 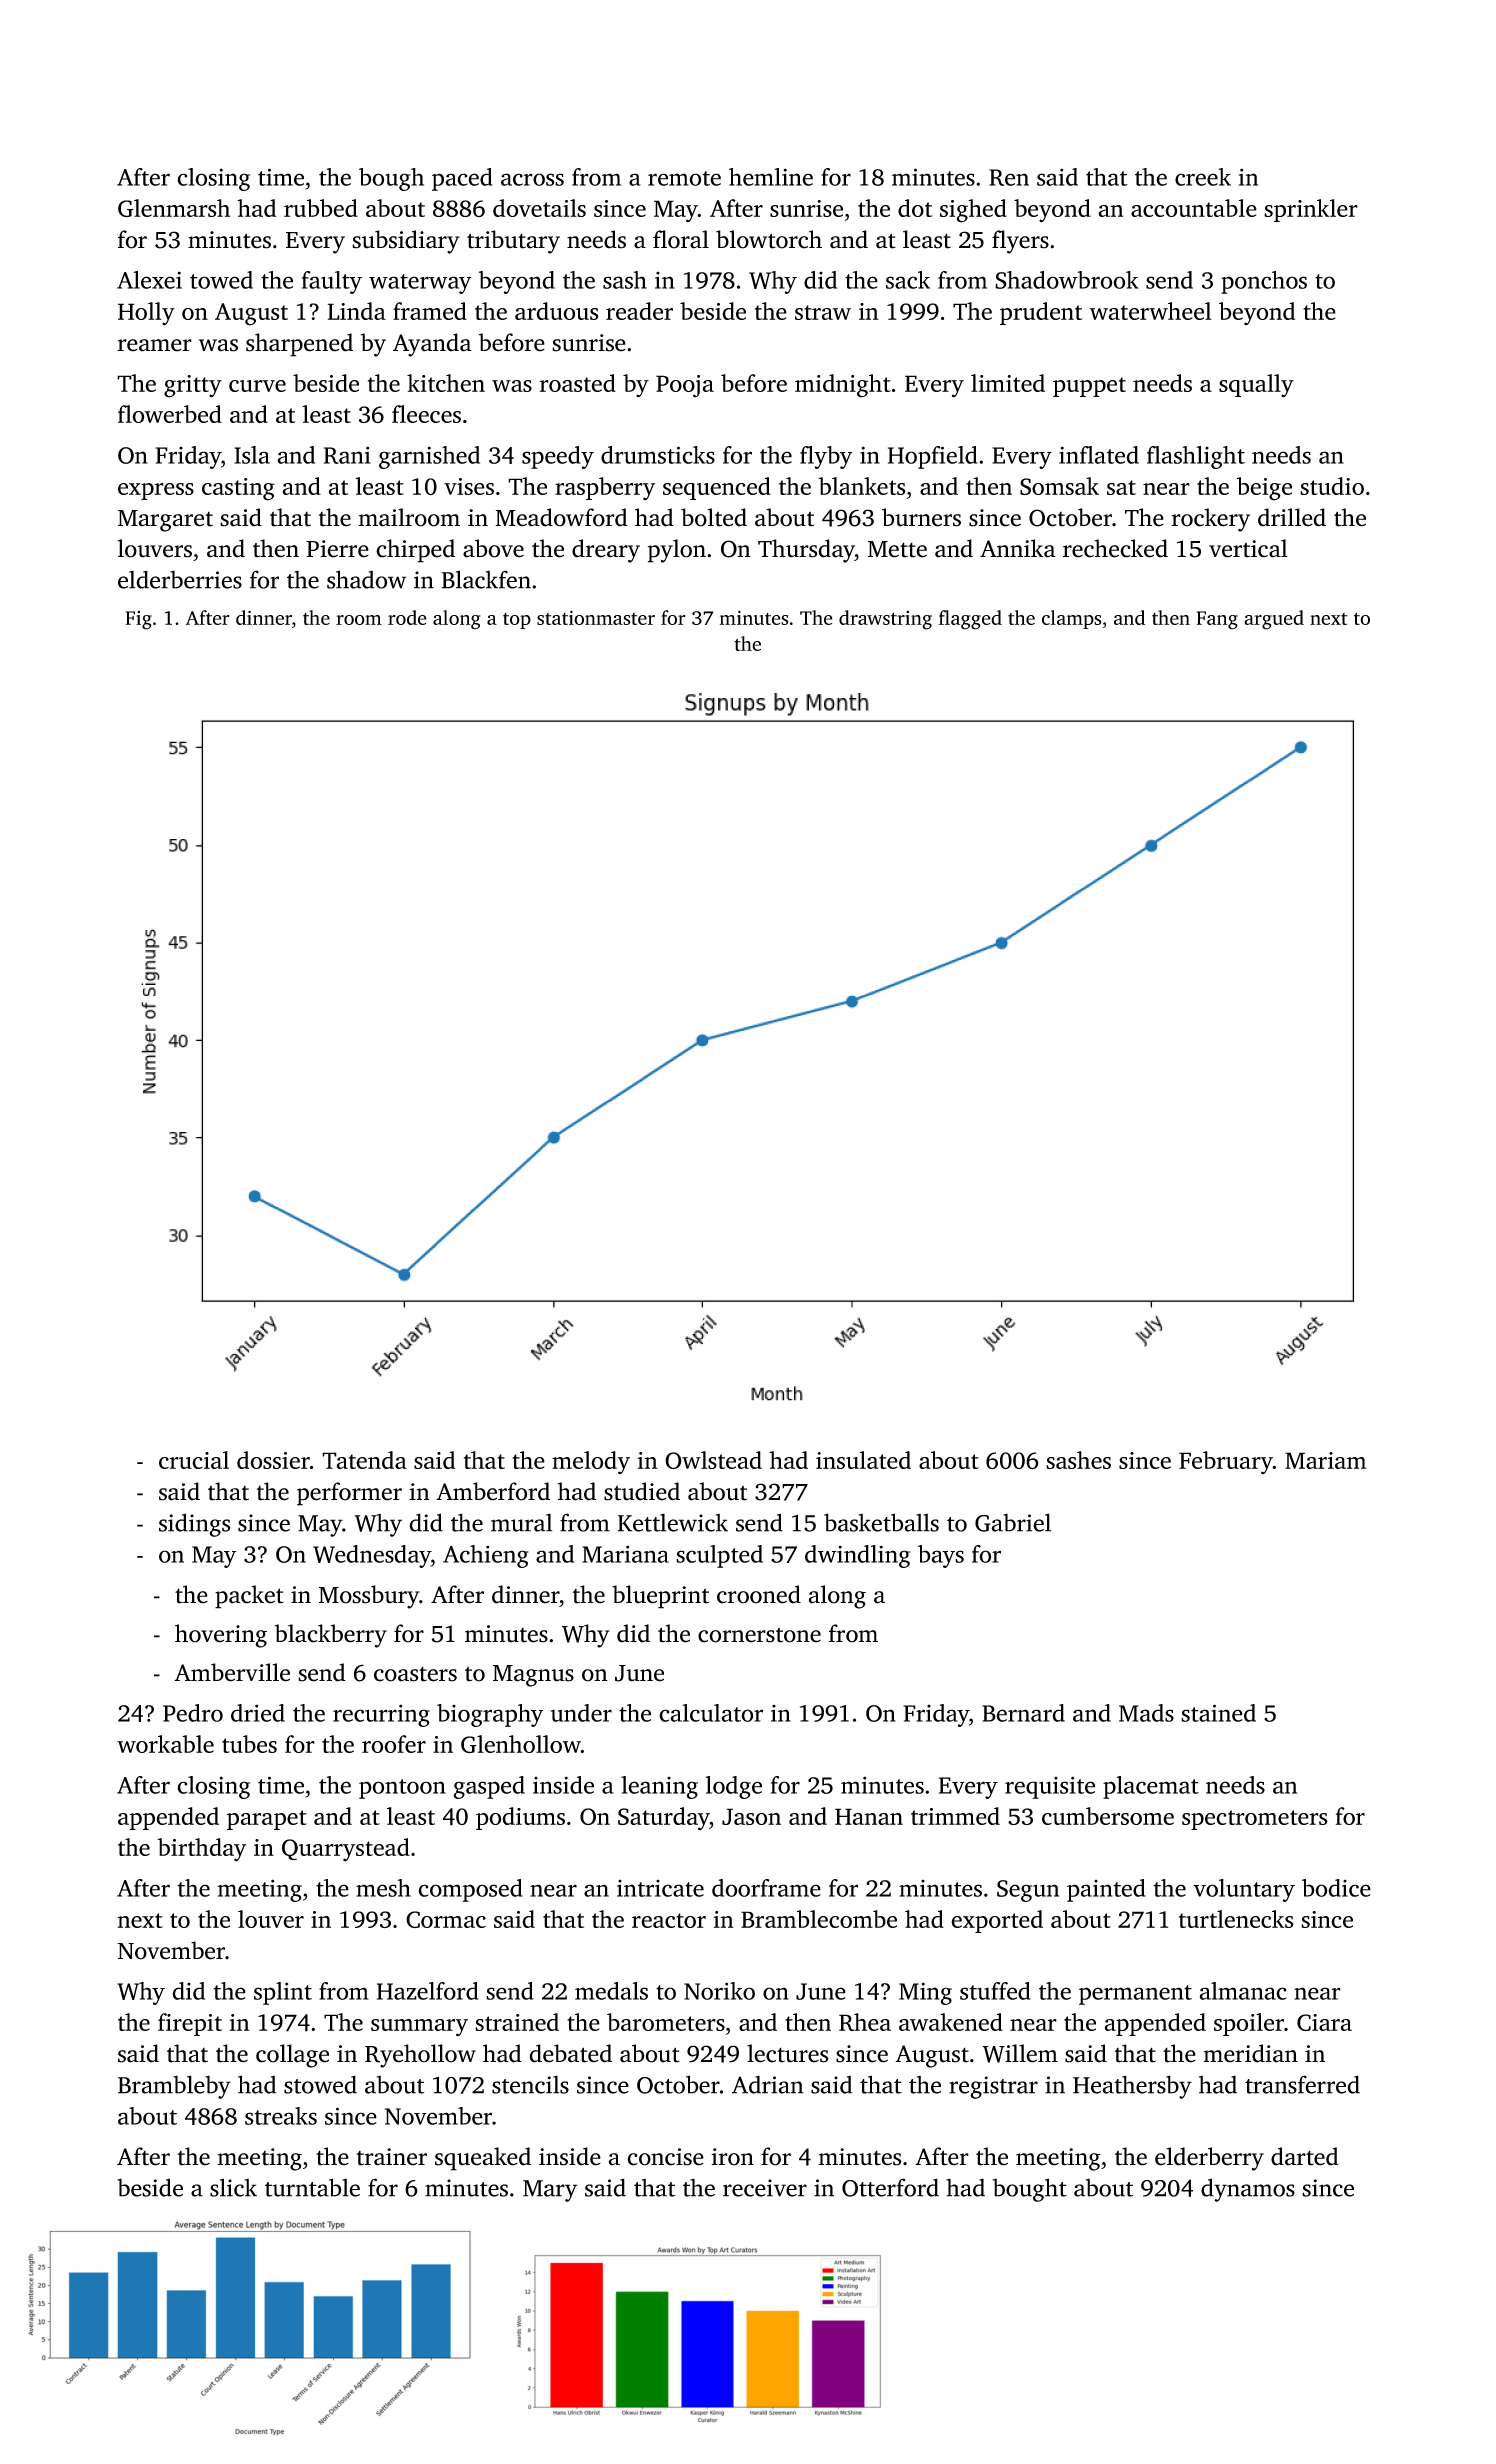 I want to click on insulated, so click(x=863, y=1460).
